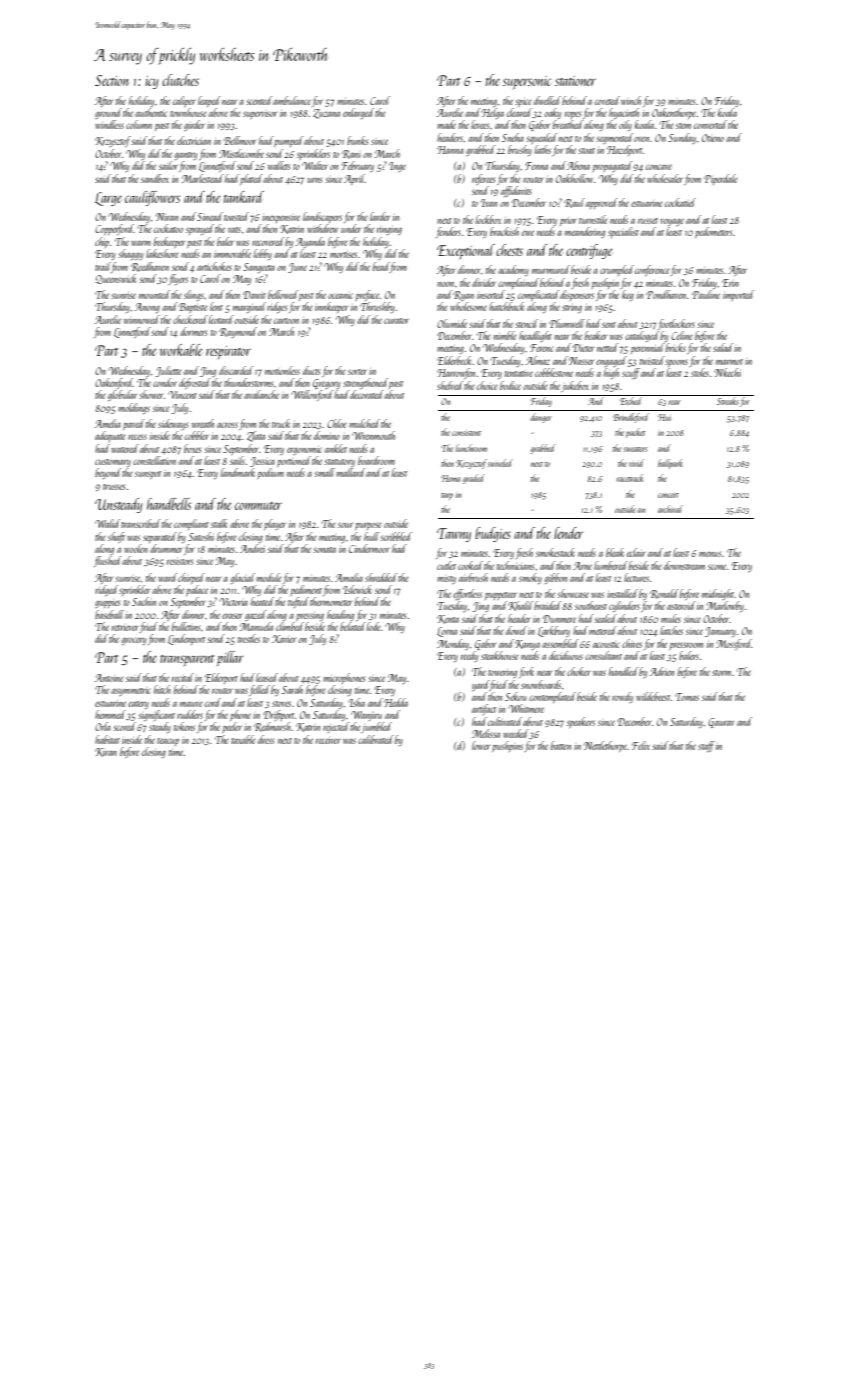  What do you see at coordinates (526, 82) in the page?
I see `supersonic` at bounding box center [526, 82].
